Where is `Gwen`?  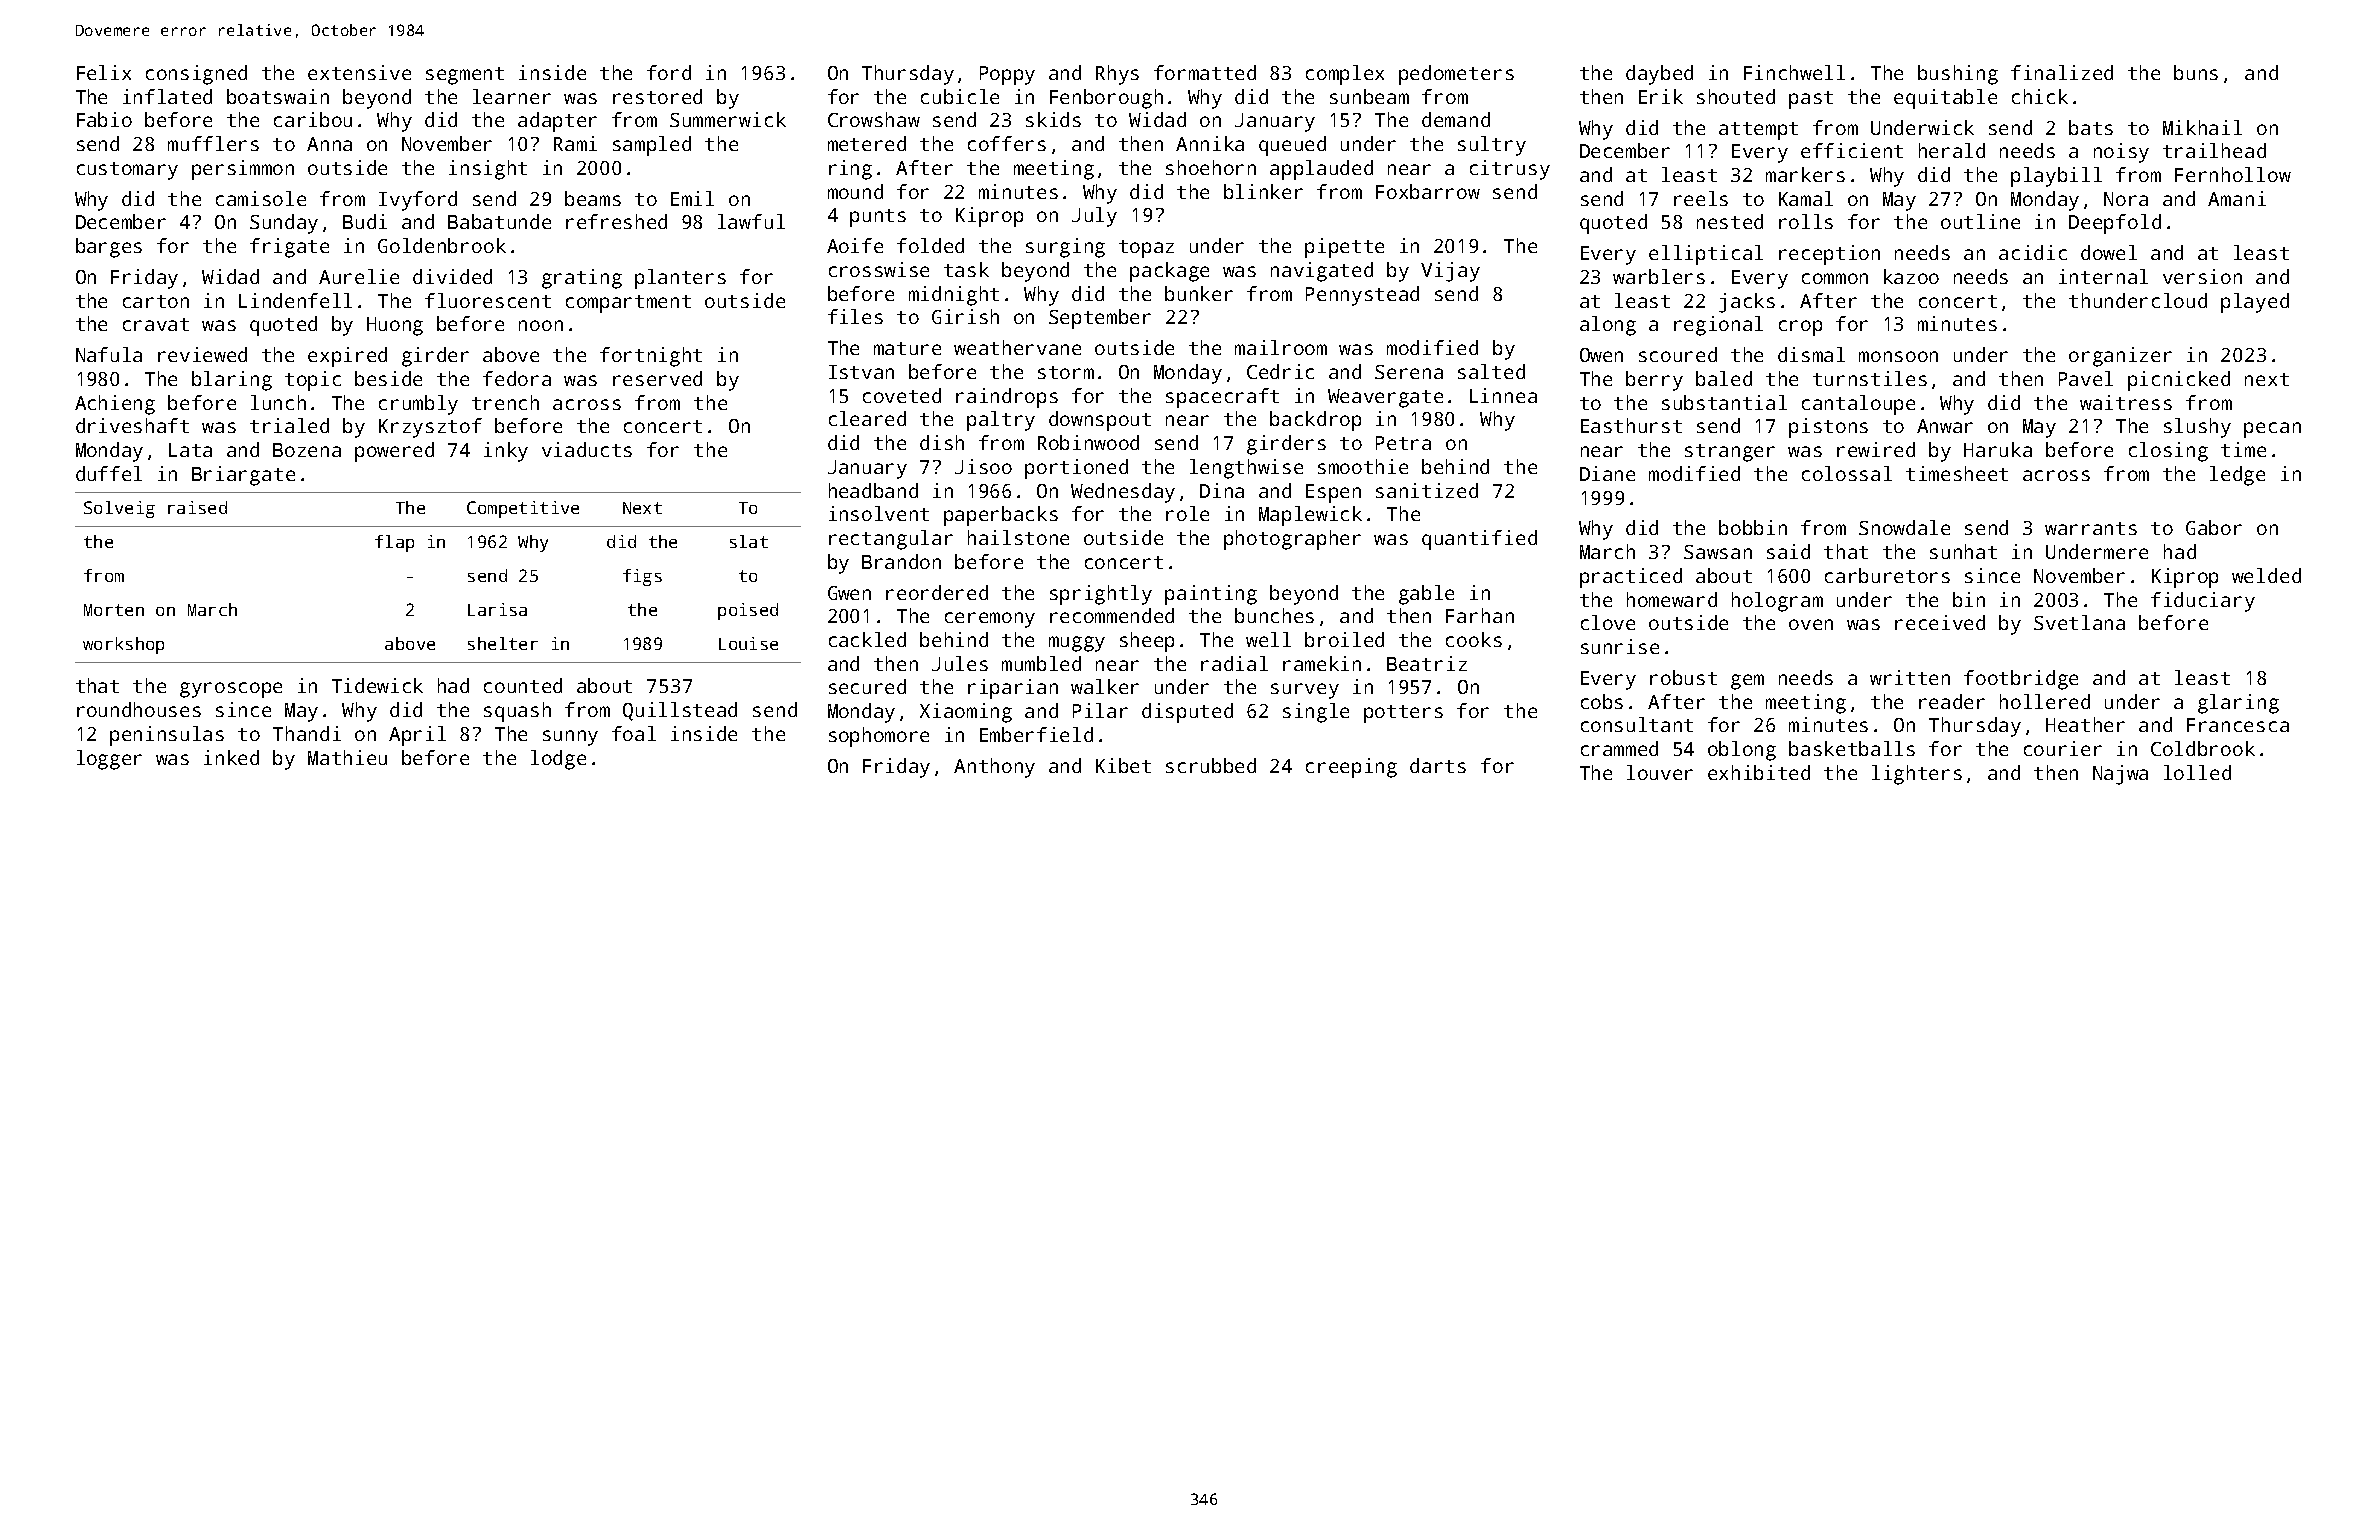 Gwen is located at coordinates (849, 593).
